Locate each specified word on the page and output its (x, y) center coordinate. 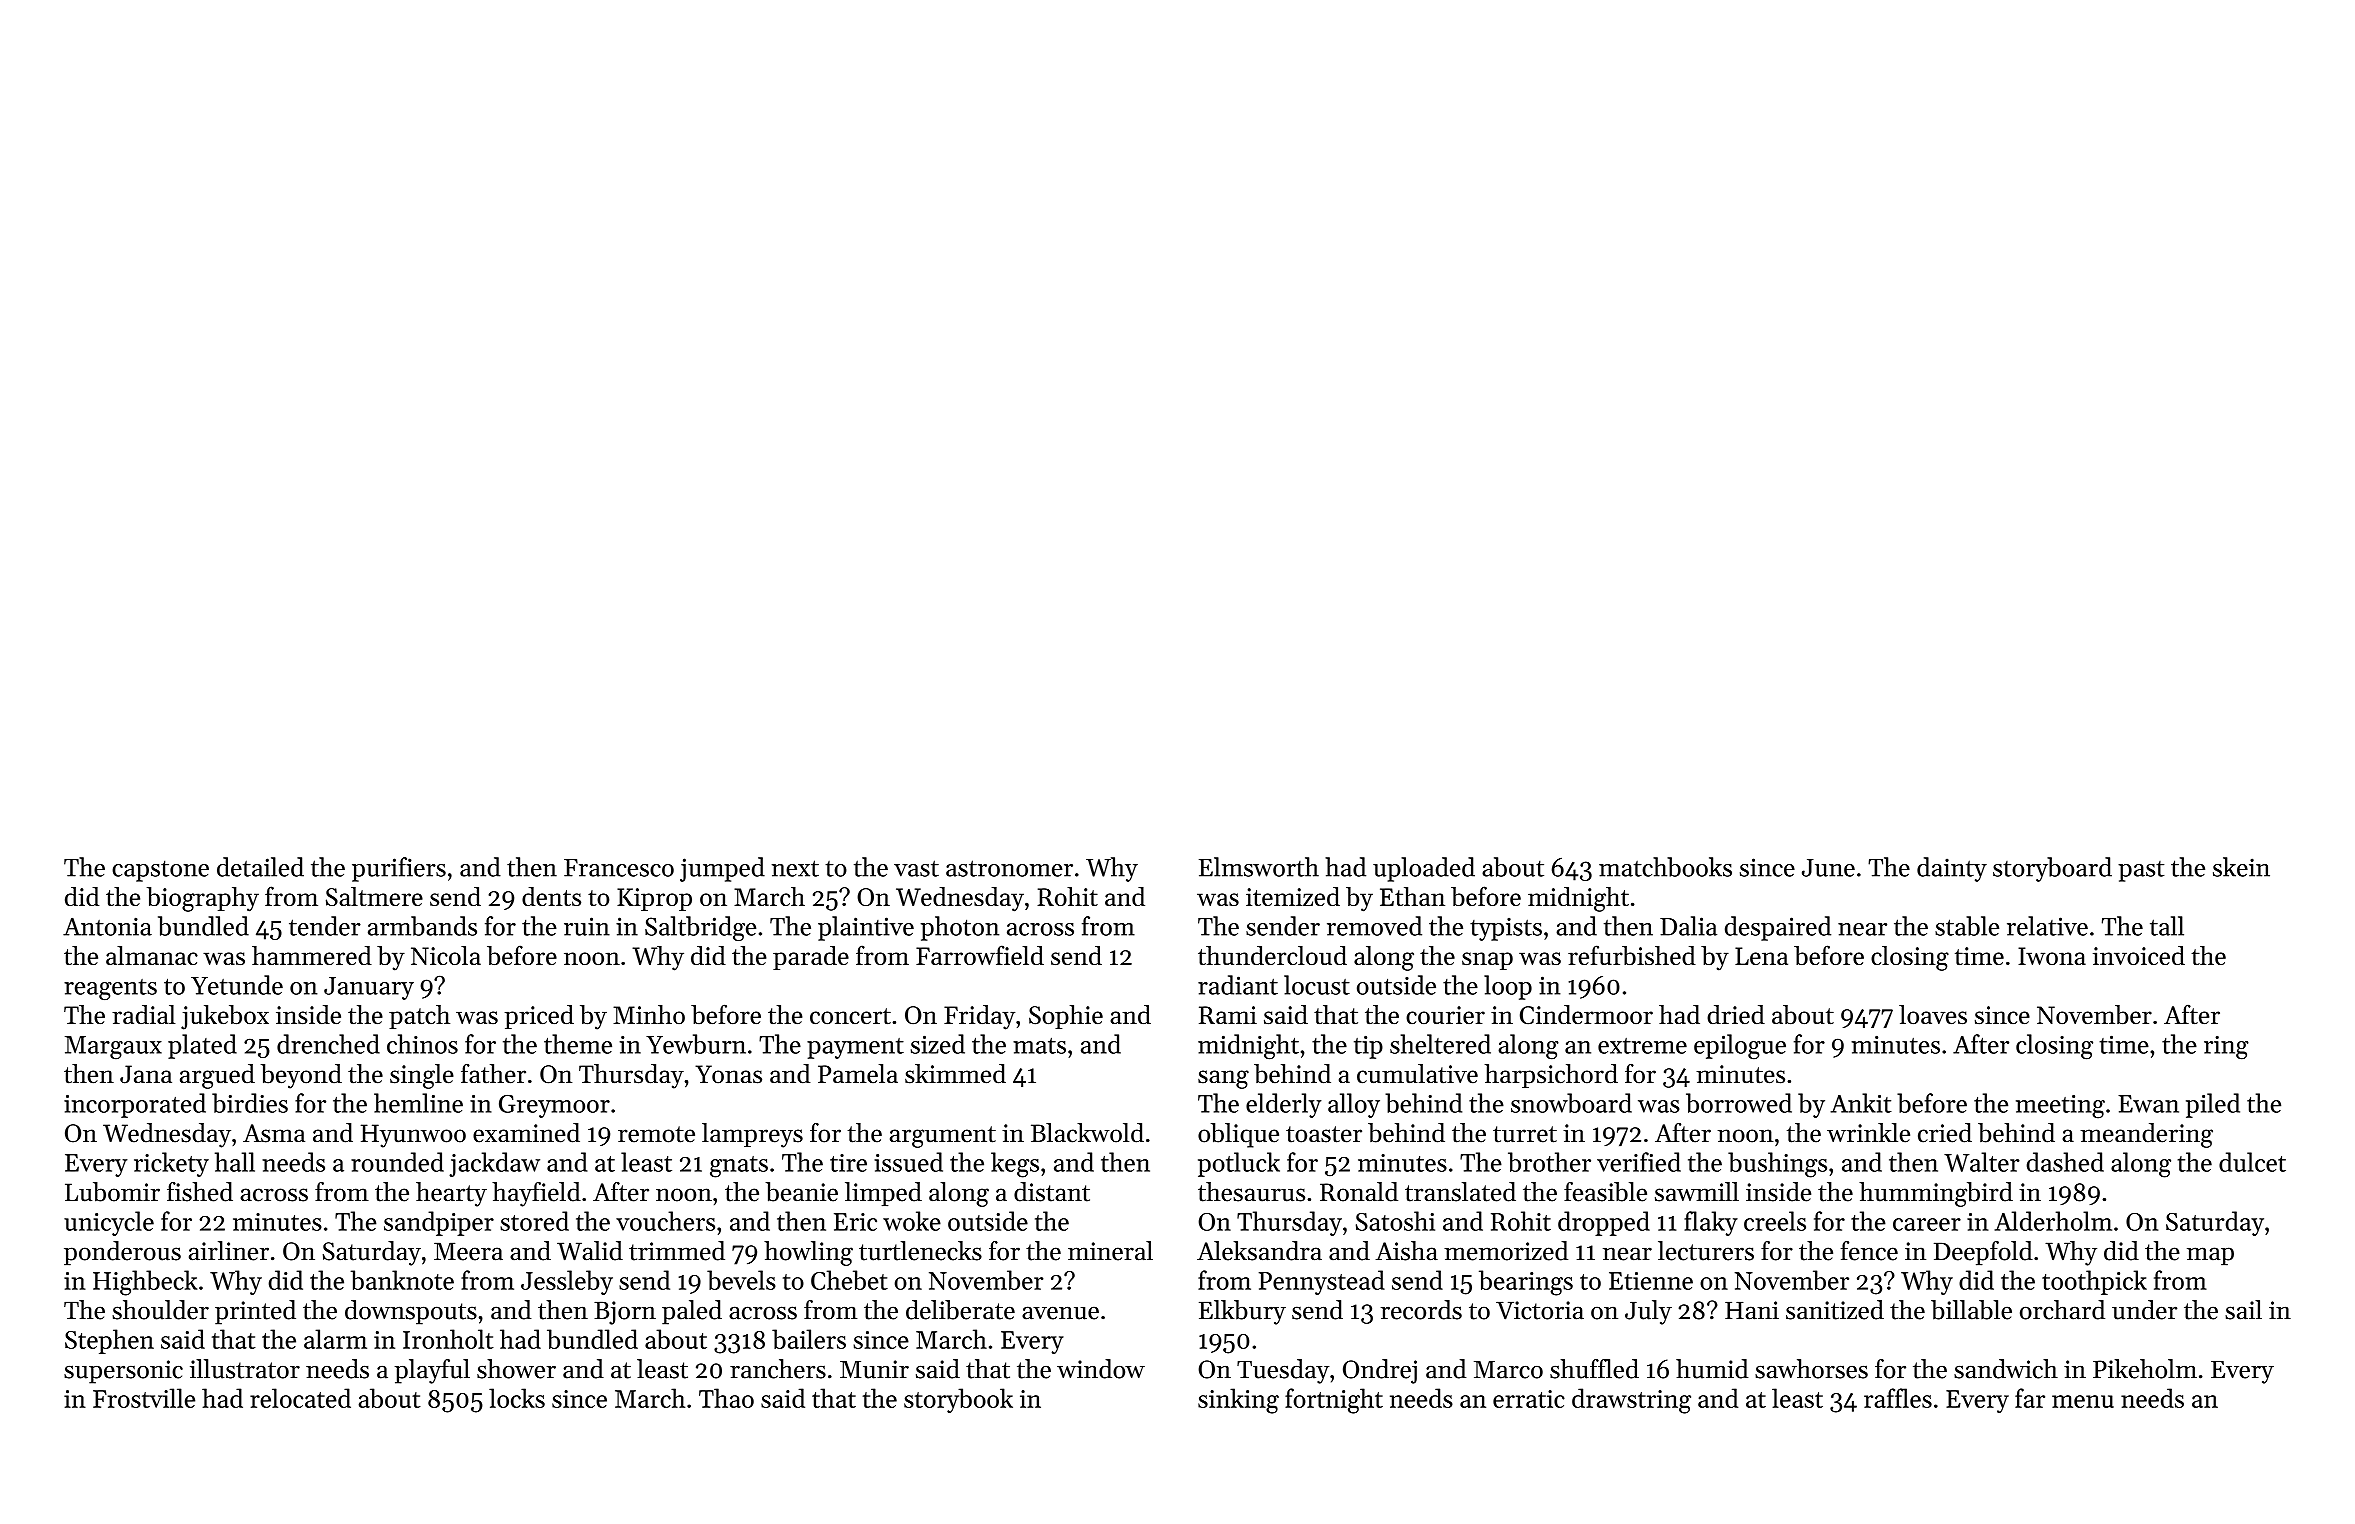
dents (551, 896)
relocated (300, 1398)
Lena (1761, 956)
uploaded (1424, 869)
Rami (1228, 1015)
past (2141, 871)
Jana (146, 1074)
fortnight (1334, 1401)
